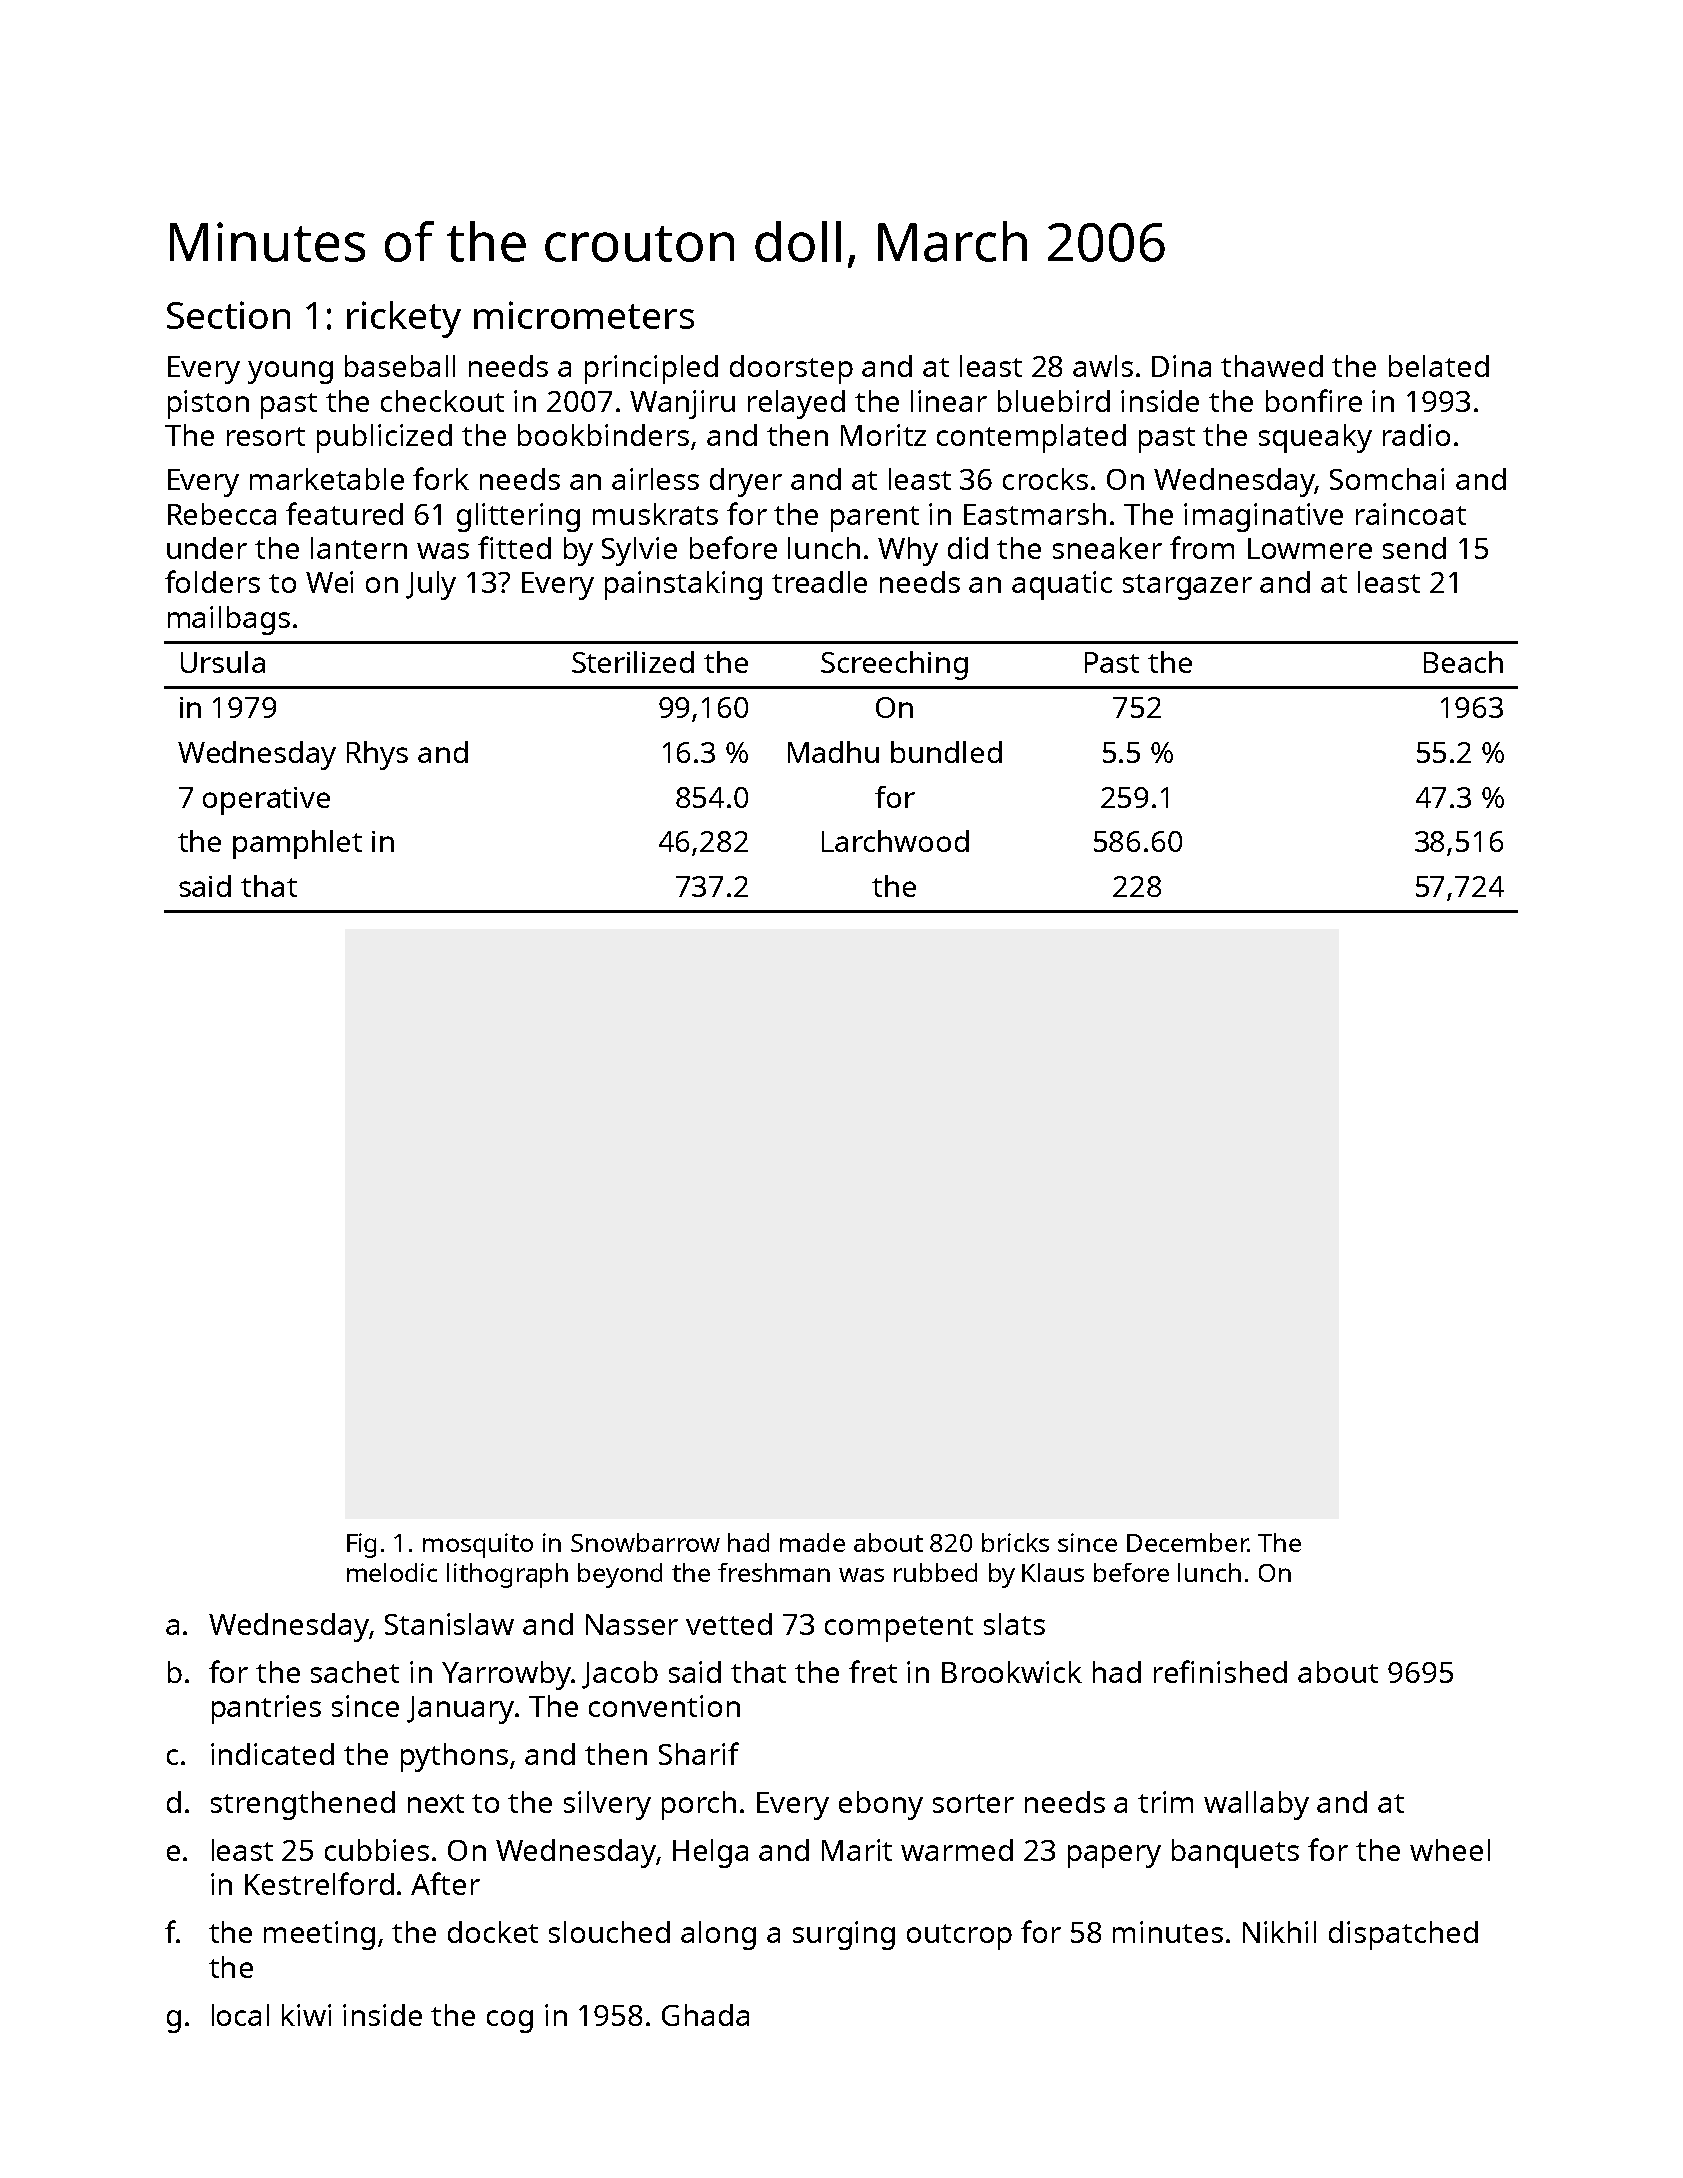 The image size is (1683, 2178). Describe the element at coordinates (791, 369) in the screenshot. I see `doorstep` at that location.
